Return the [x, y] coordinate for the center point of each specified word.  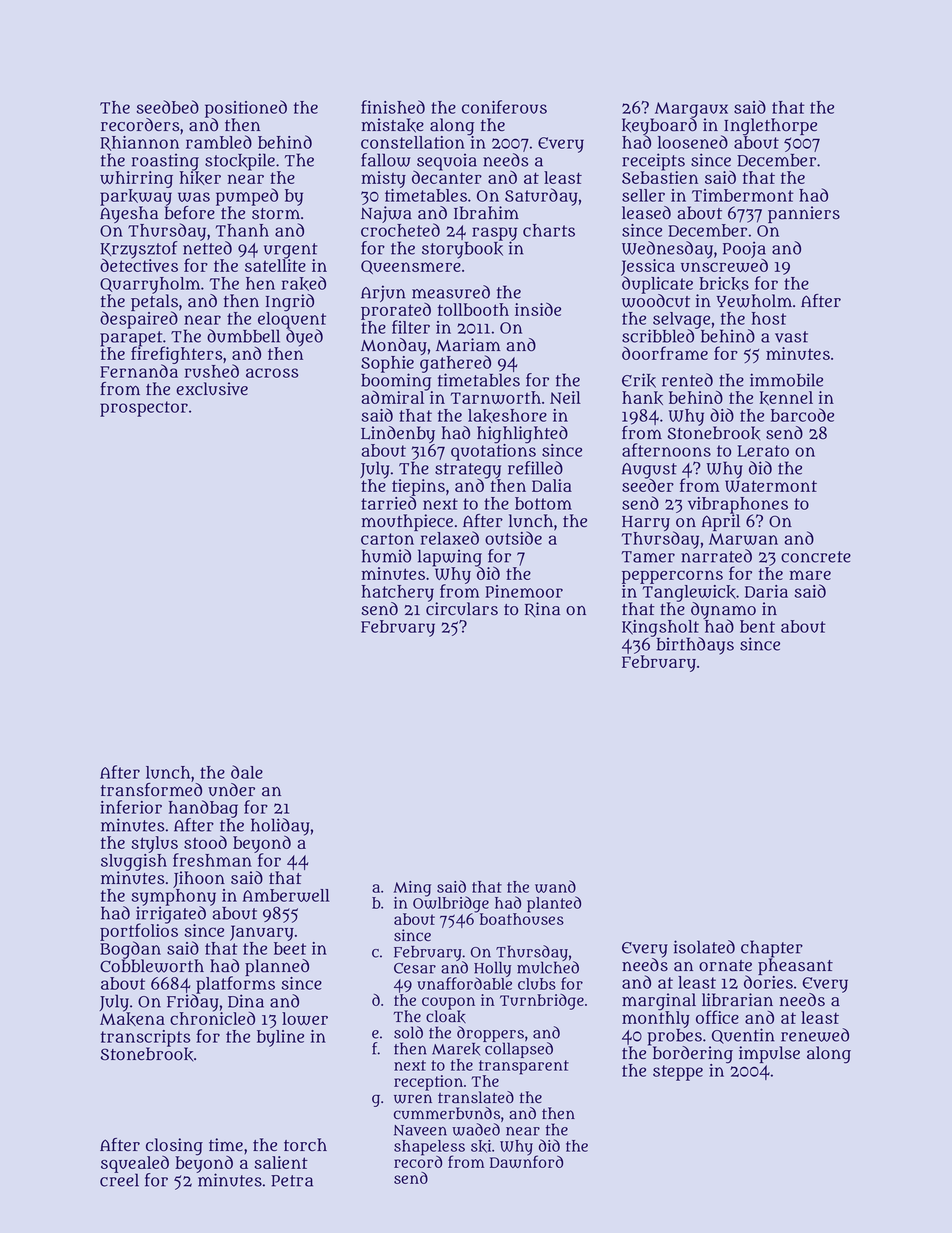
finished [393, 107]
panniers [804, 214]
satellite [275, 265]
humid [386, 556]
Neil [565, 397]
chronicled [212, 1018]
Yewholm [754, 301]
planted [554, 904]
